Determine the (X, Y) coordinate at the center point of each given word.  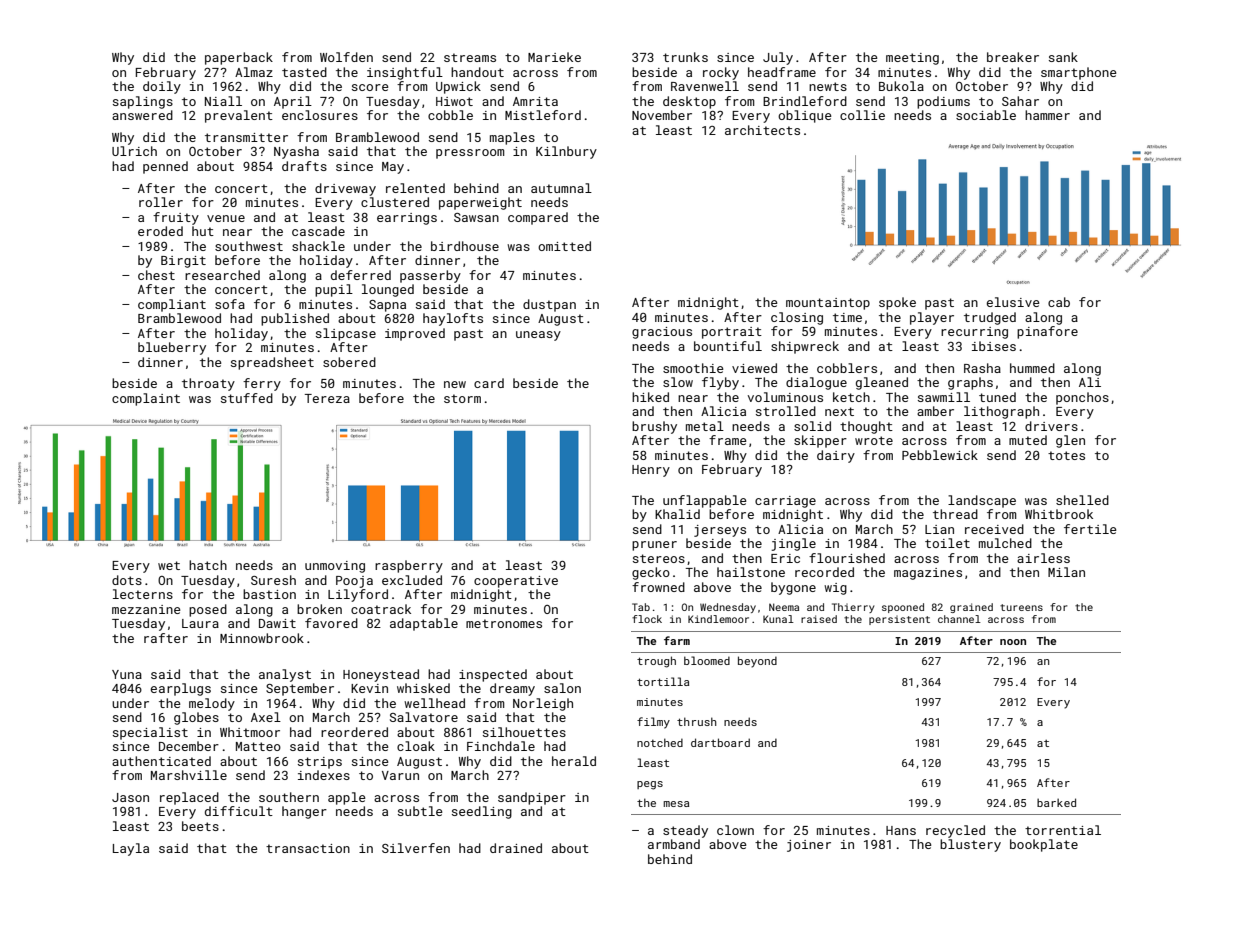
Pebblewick (940, 455)
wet (169, 565)
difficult (239, 811)
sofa (230, 304)
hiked (650, 397)
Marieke (554, 57)
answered (142, 115)
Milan (1066, 572)
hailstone (751, 572)
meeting (912, 59)
